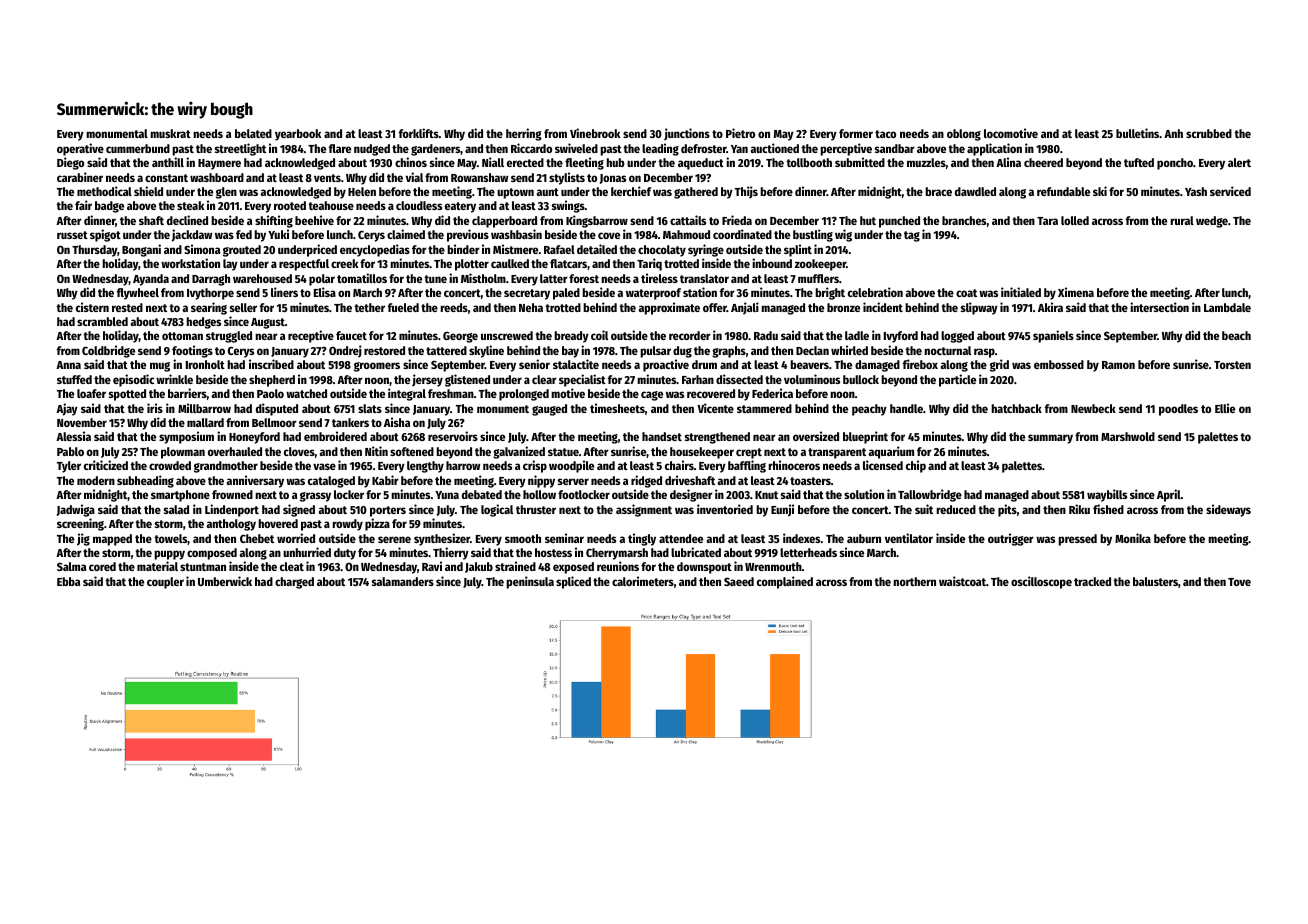 Image resolution: width=1308 pixels, height=924 pixels. I want to click on anthill, so click(168, 162).
